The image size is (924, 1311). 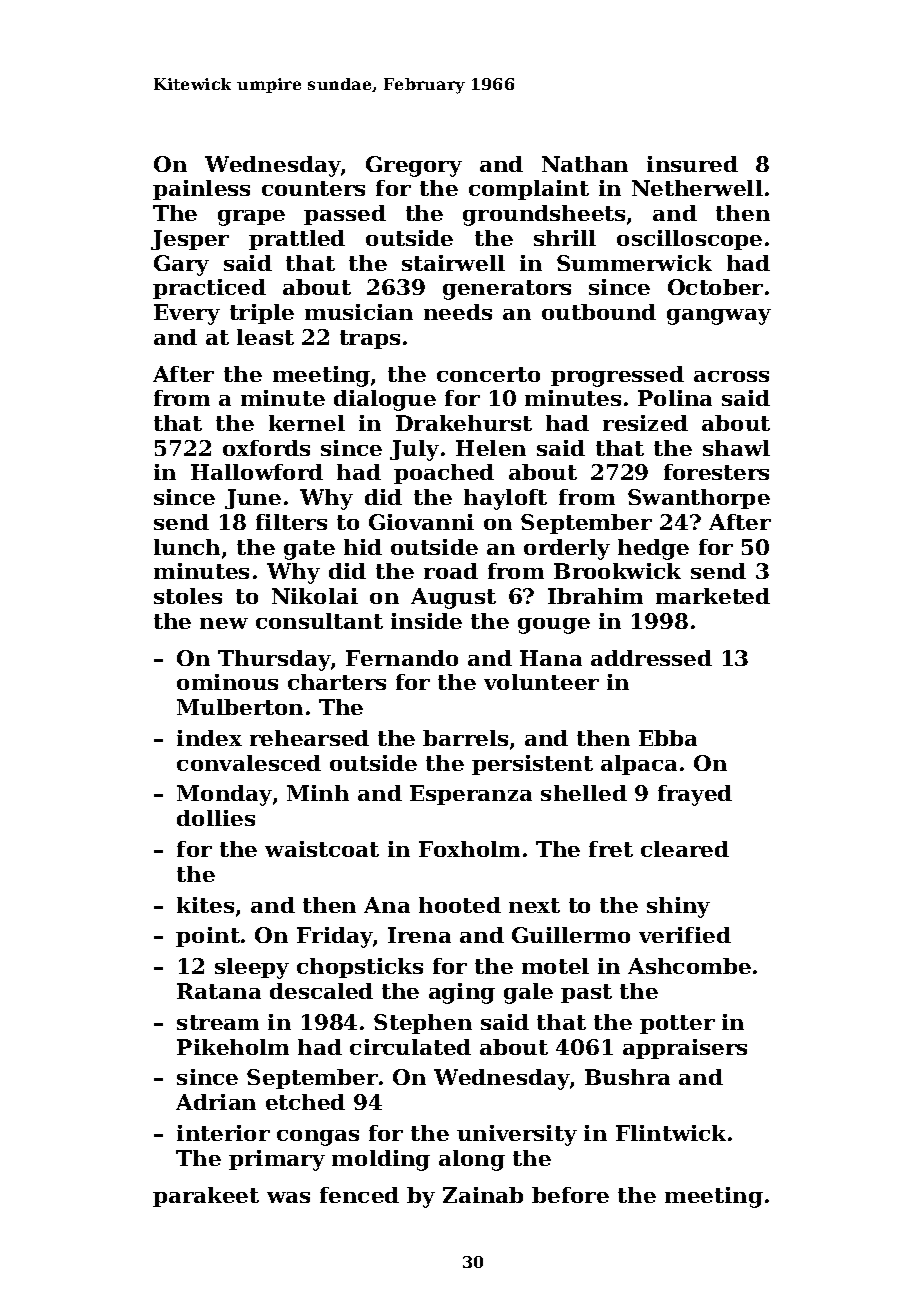 I want to click on groundsheets, so click(x=544, y=215).
